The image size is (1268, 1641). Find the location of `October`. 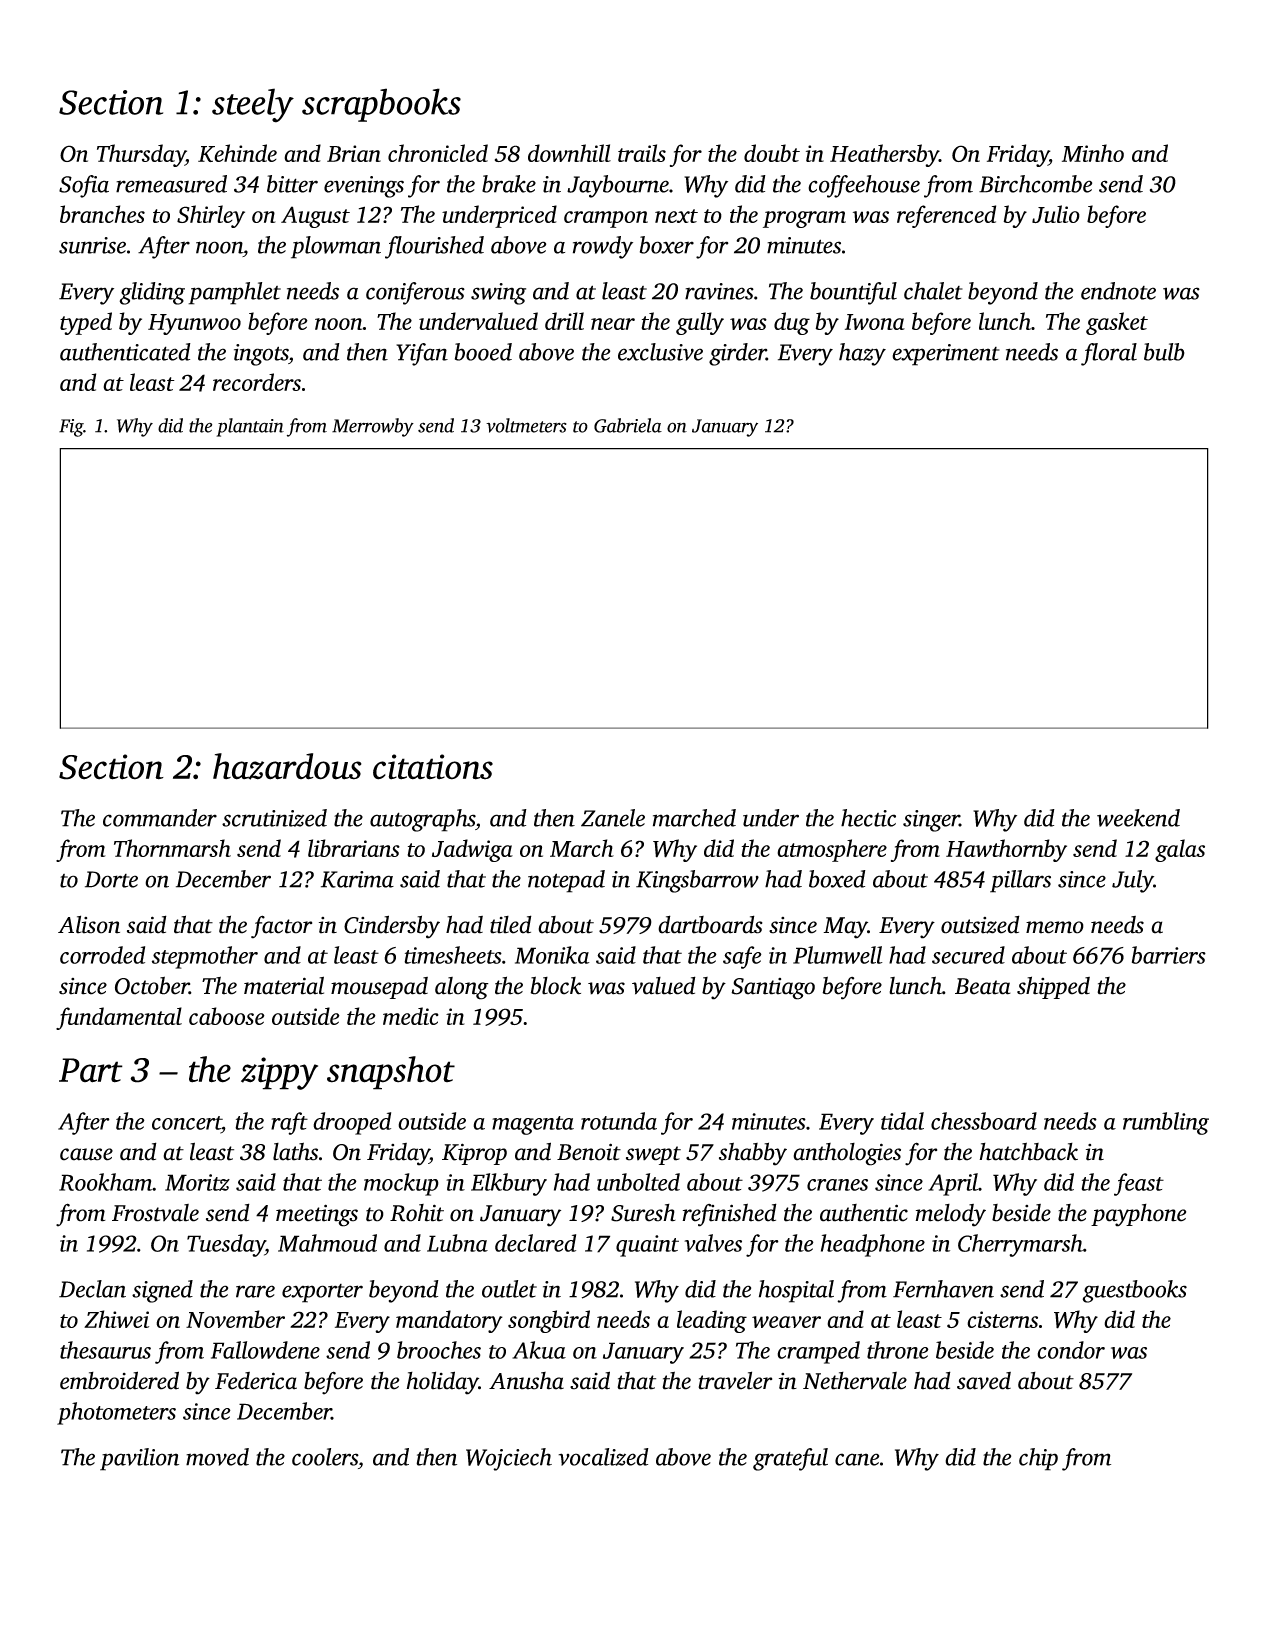

October is located at coordinates (152, 985).
